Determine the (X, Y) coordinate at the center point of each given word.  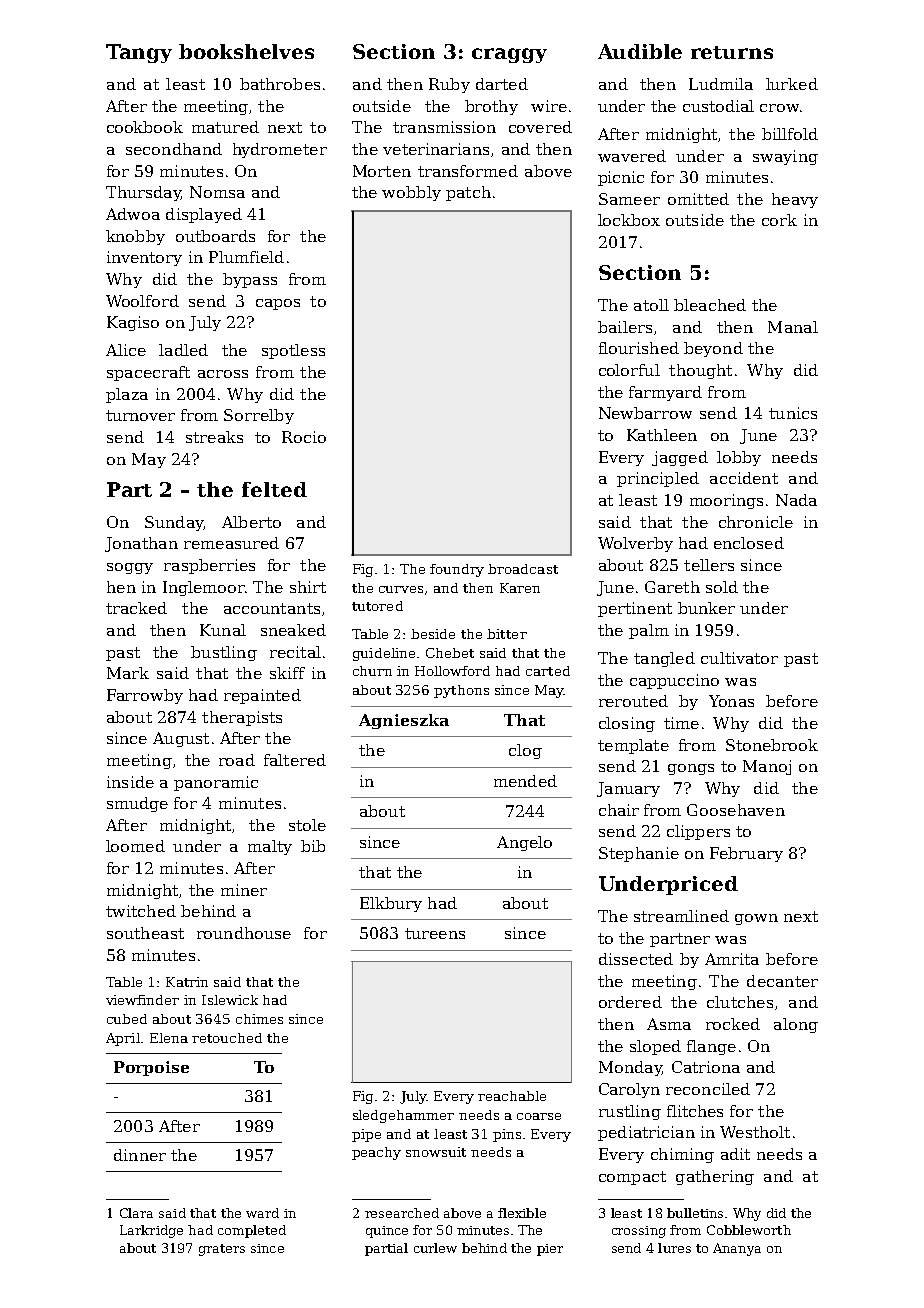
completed (252, 1231)
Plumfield (246, 257)
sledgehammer (403, 1116)
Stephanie (639, 854)
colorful (629, 370)
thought (700, 371)
